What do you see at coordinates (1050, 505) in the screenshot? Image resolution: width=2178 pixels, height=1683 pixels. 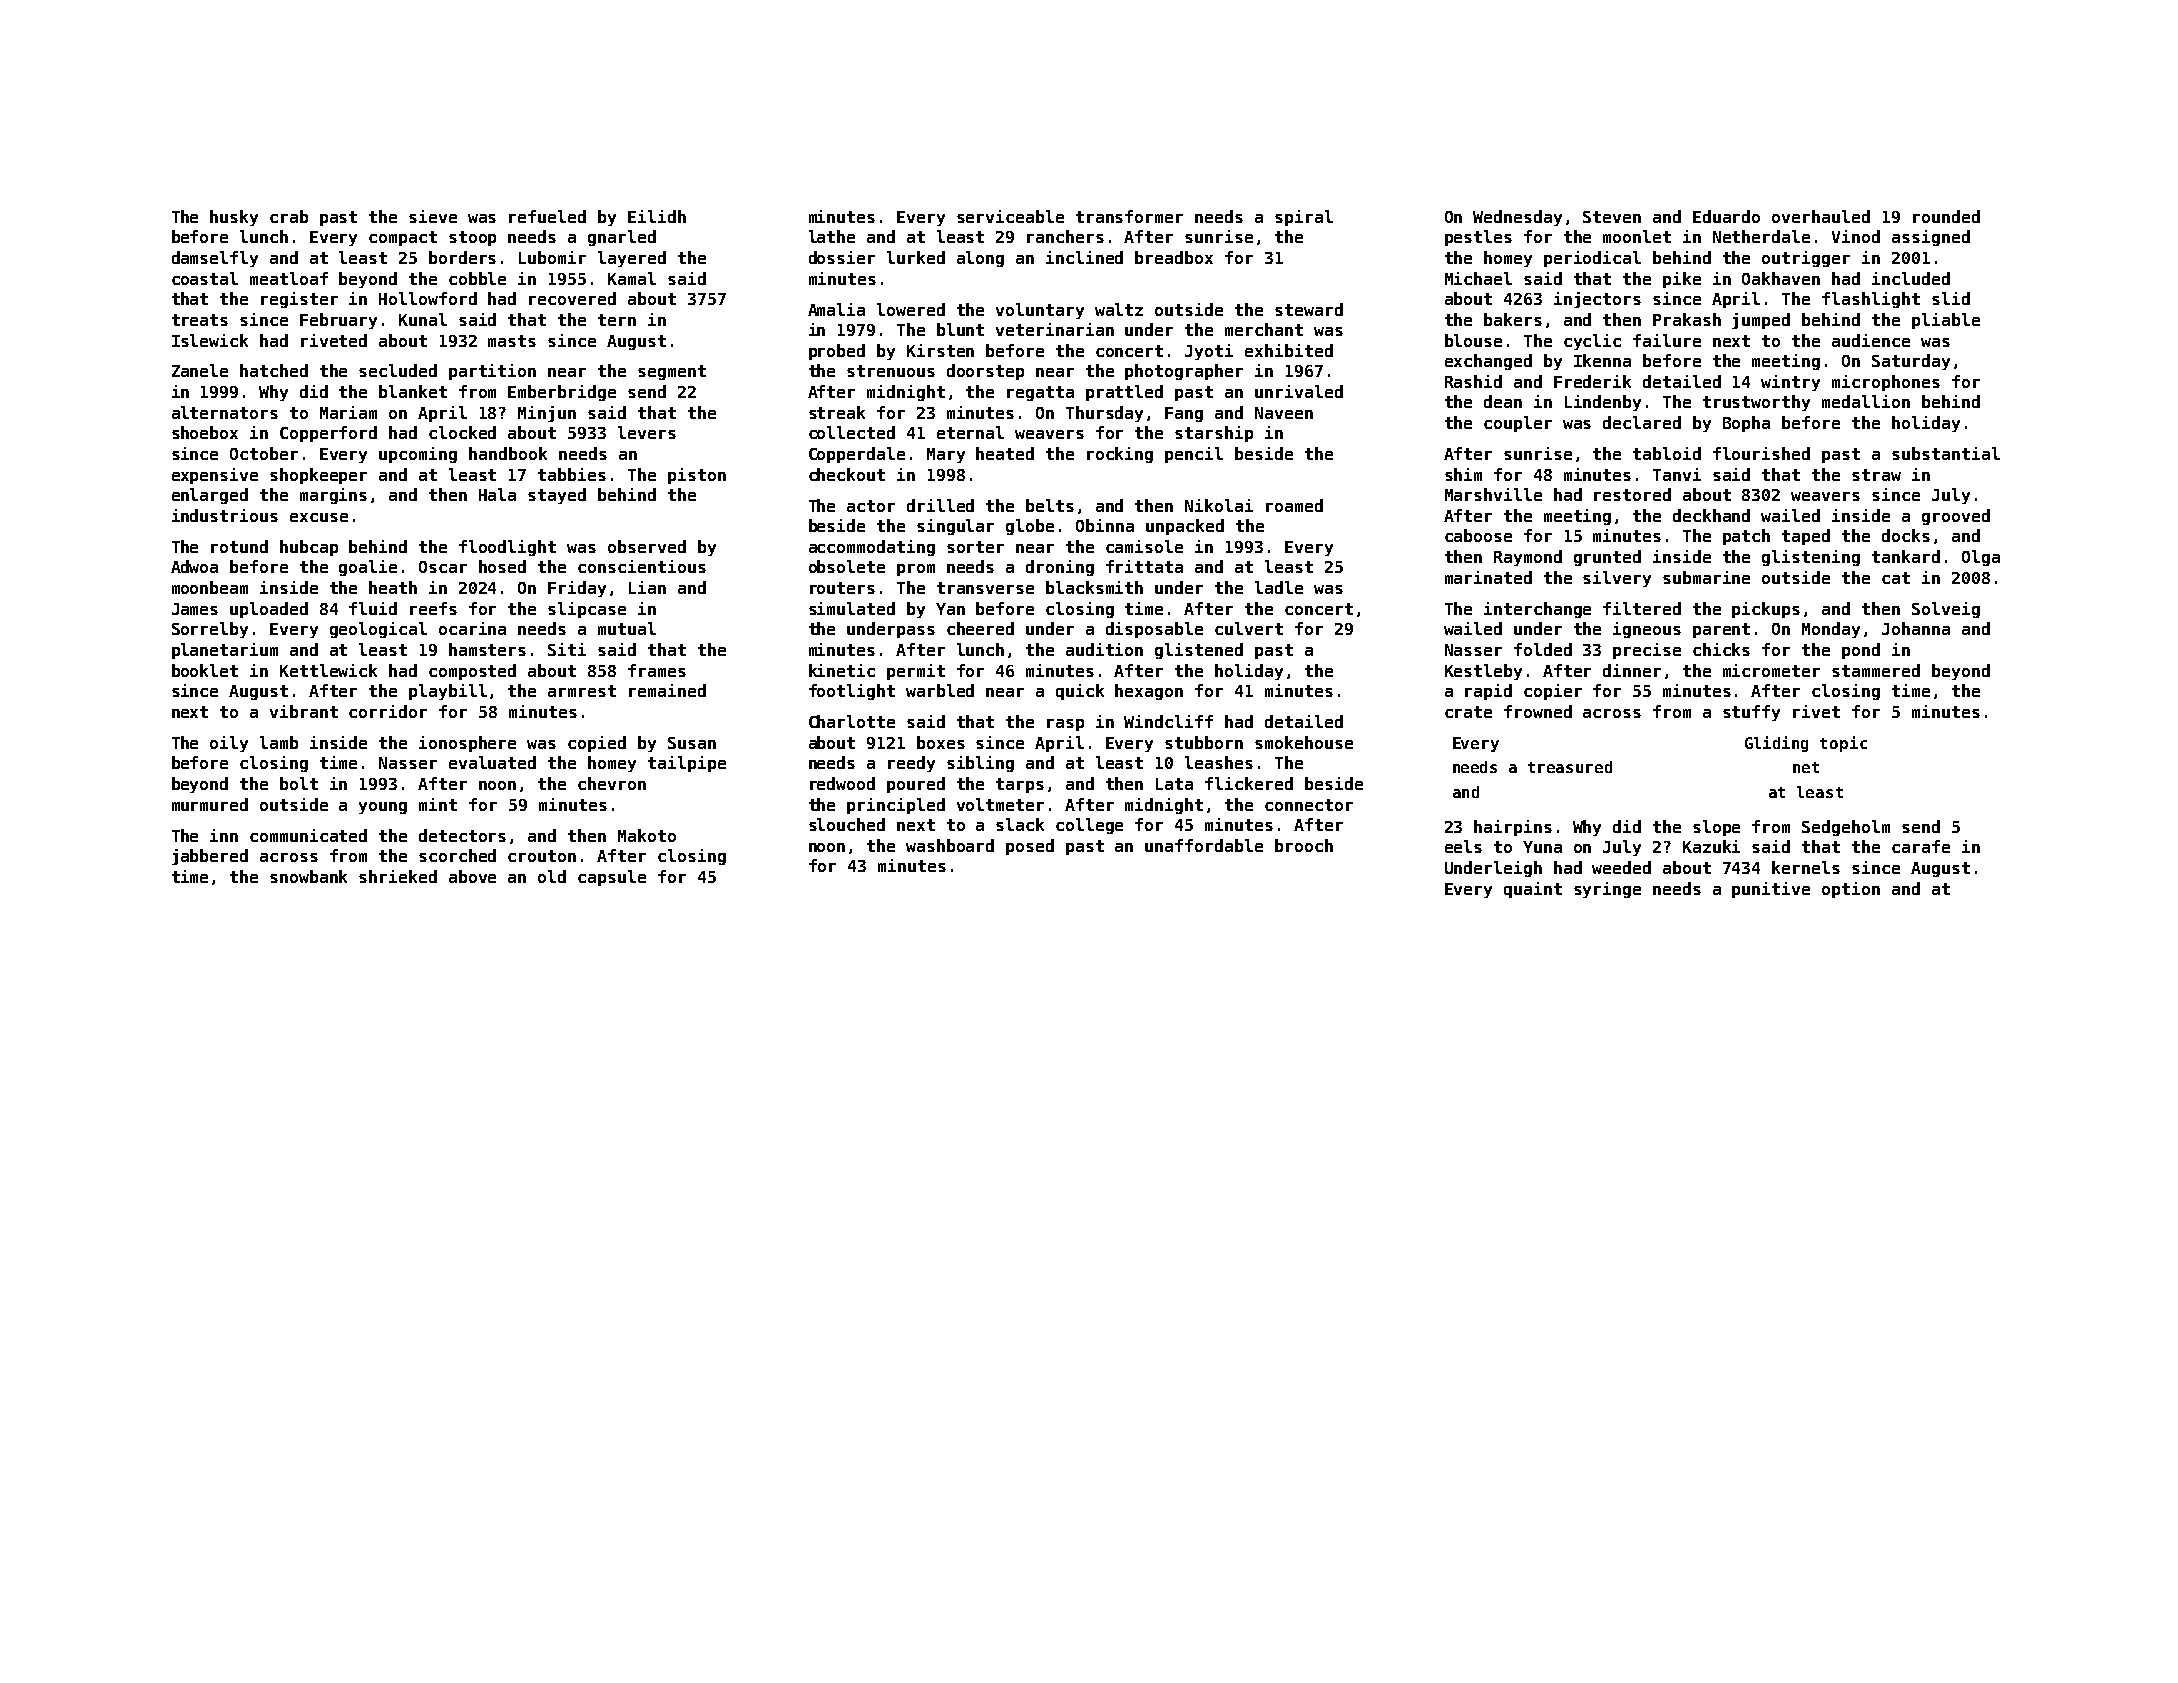 I see `belts` at bounding box center [1050, 505].
